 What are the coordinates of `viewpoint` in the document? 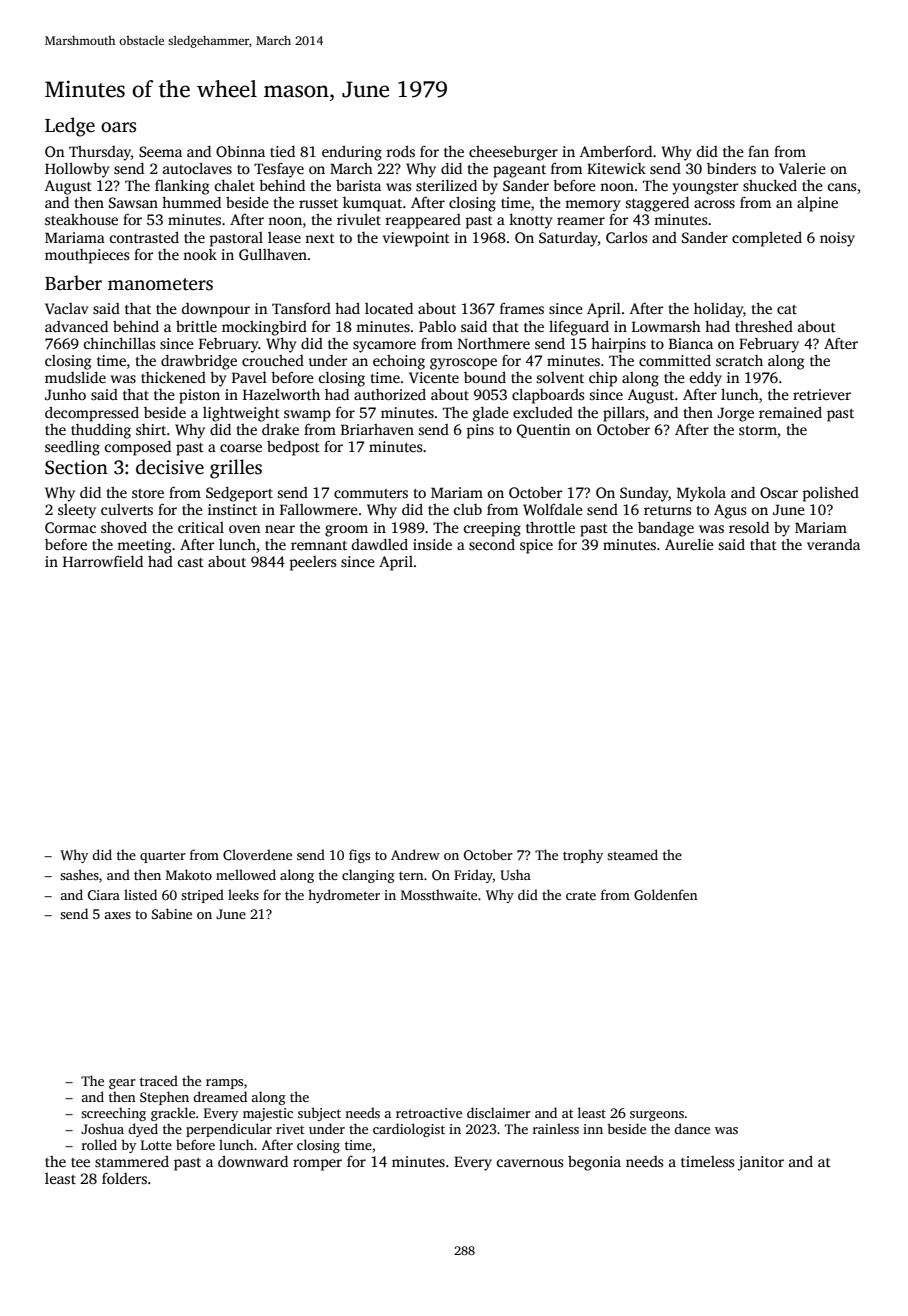 It's located at (416, 239).
